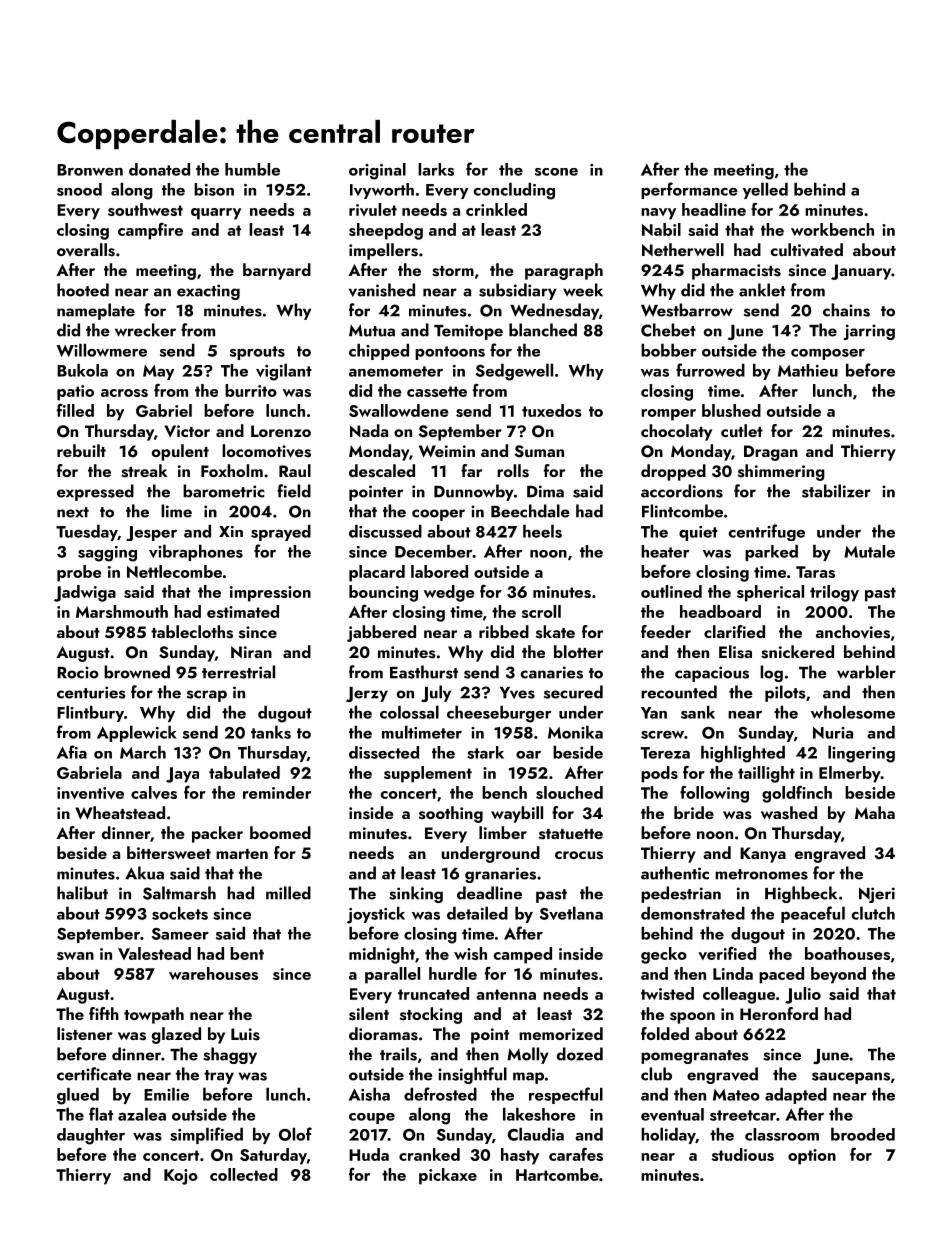 This page has height=1233, width=952. Describe the element at coordinates (437, 391) in the page. I see `cassette` at that location.
